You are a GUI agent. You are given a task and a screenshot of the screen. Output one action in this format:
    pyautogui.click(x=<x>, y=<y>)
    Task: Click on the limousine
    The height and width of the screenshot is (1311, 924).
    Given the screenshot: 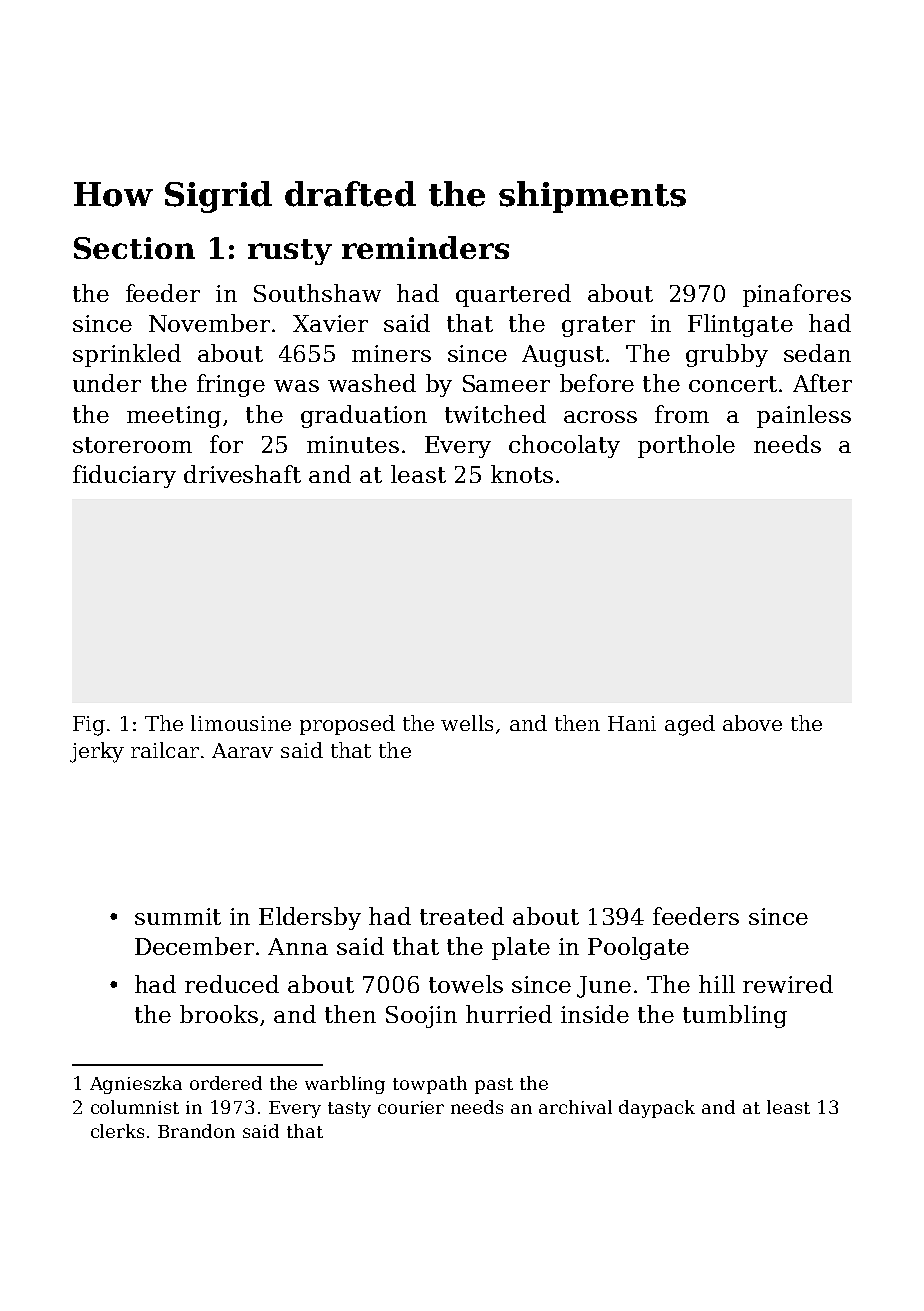 What is the action you would take?
    pyautogui.click(x=241, y=723)
